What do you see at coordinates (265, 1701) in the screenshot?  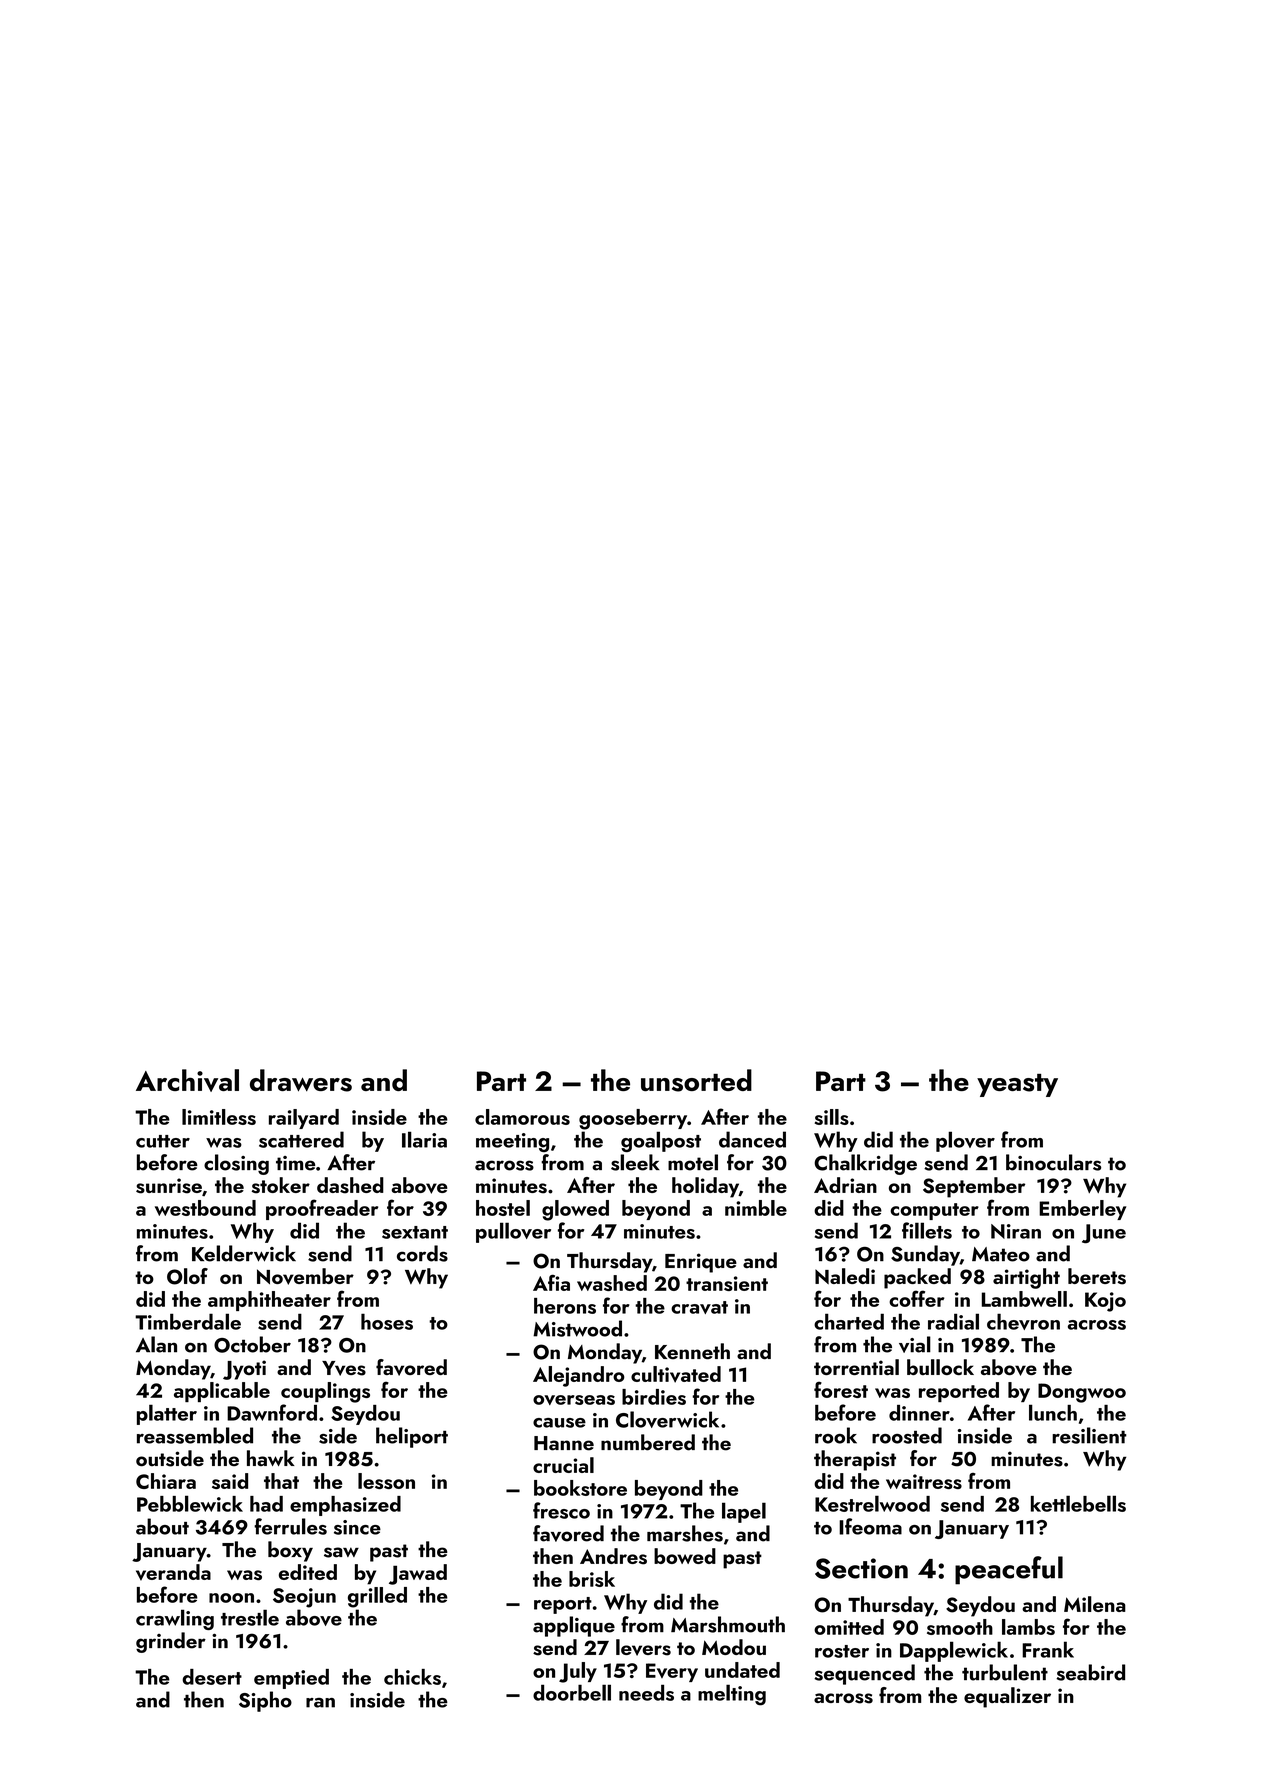 I see `Sipho` at bounding box center [265, 1701].
